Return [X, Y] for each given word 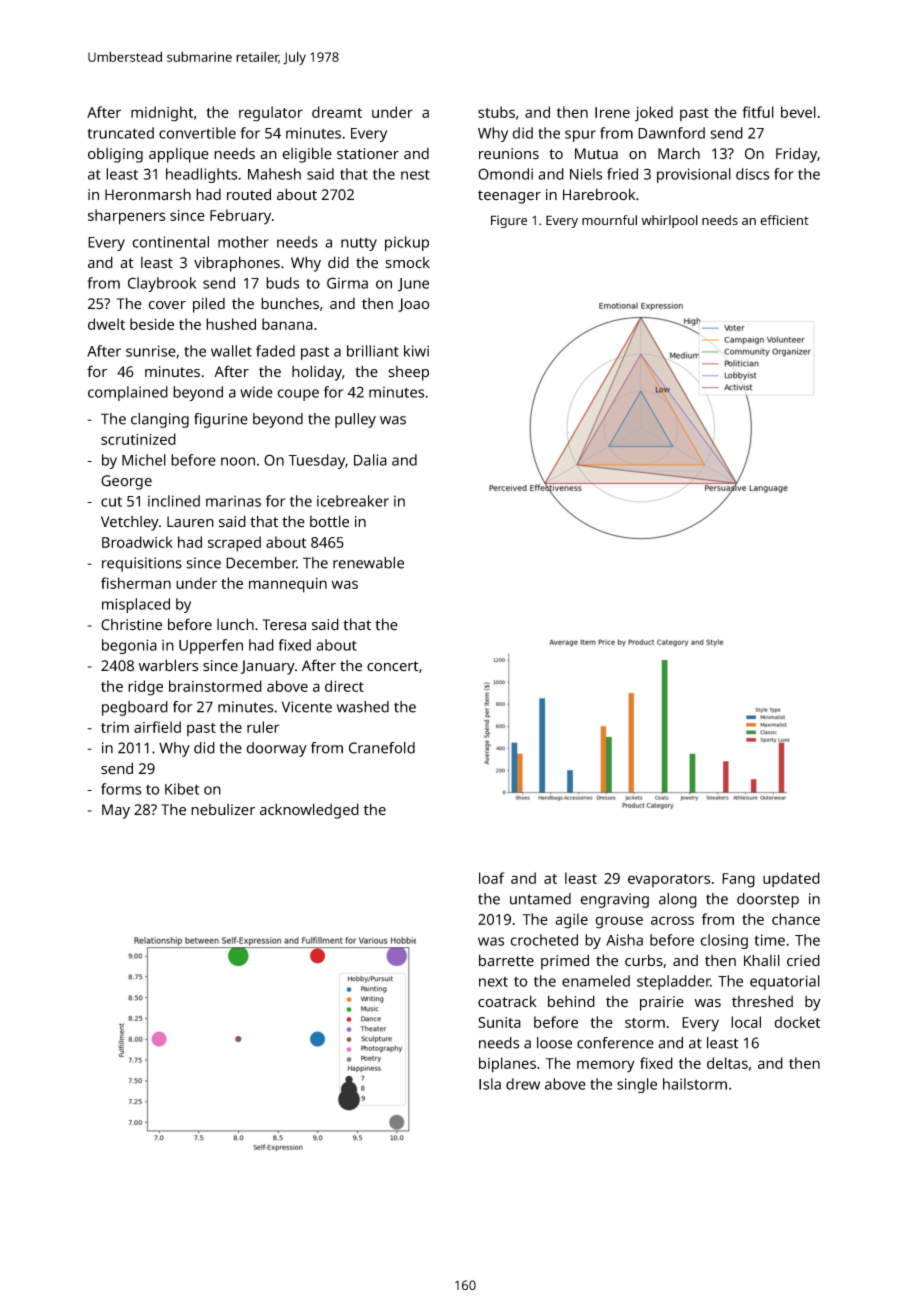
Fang [738, 880]
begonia [129, 646]
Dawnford [671, 133]
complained [128, 393]
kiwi [416, 351]
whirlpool [669, 221]
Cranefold [382, 748]
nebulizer [223, 810]
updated [791, 879]
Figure [509, 221]
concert [393, 666]
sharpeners [127, 217]
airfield [157, 727]
